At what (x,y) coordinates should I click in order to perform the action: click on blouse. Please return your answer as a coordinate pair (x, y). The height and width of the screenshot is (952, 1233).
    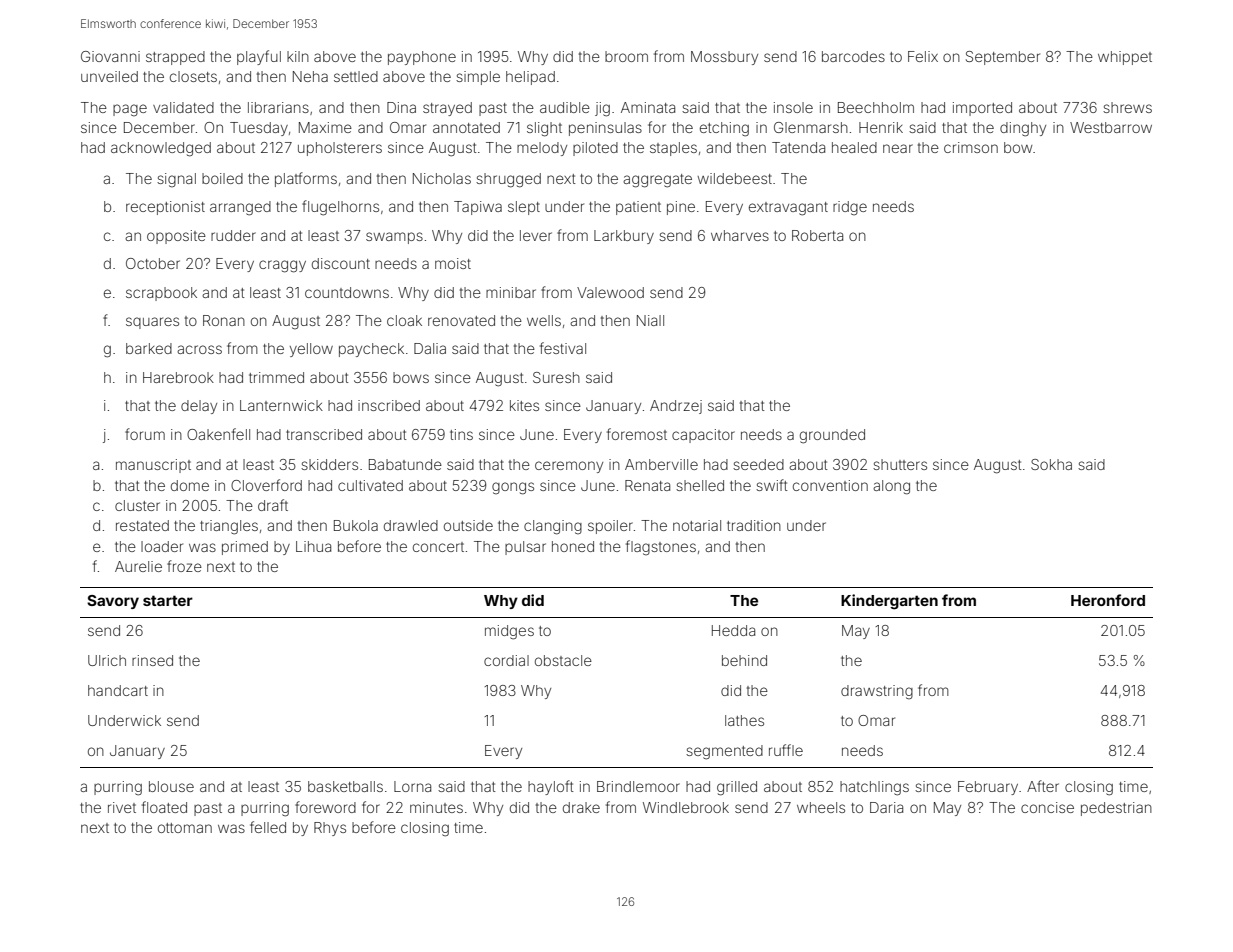
    Looking at the image, I should click on (171, 786).
